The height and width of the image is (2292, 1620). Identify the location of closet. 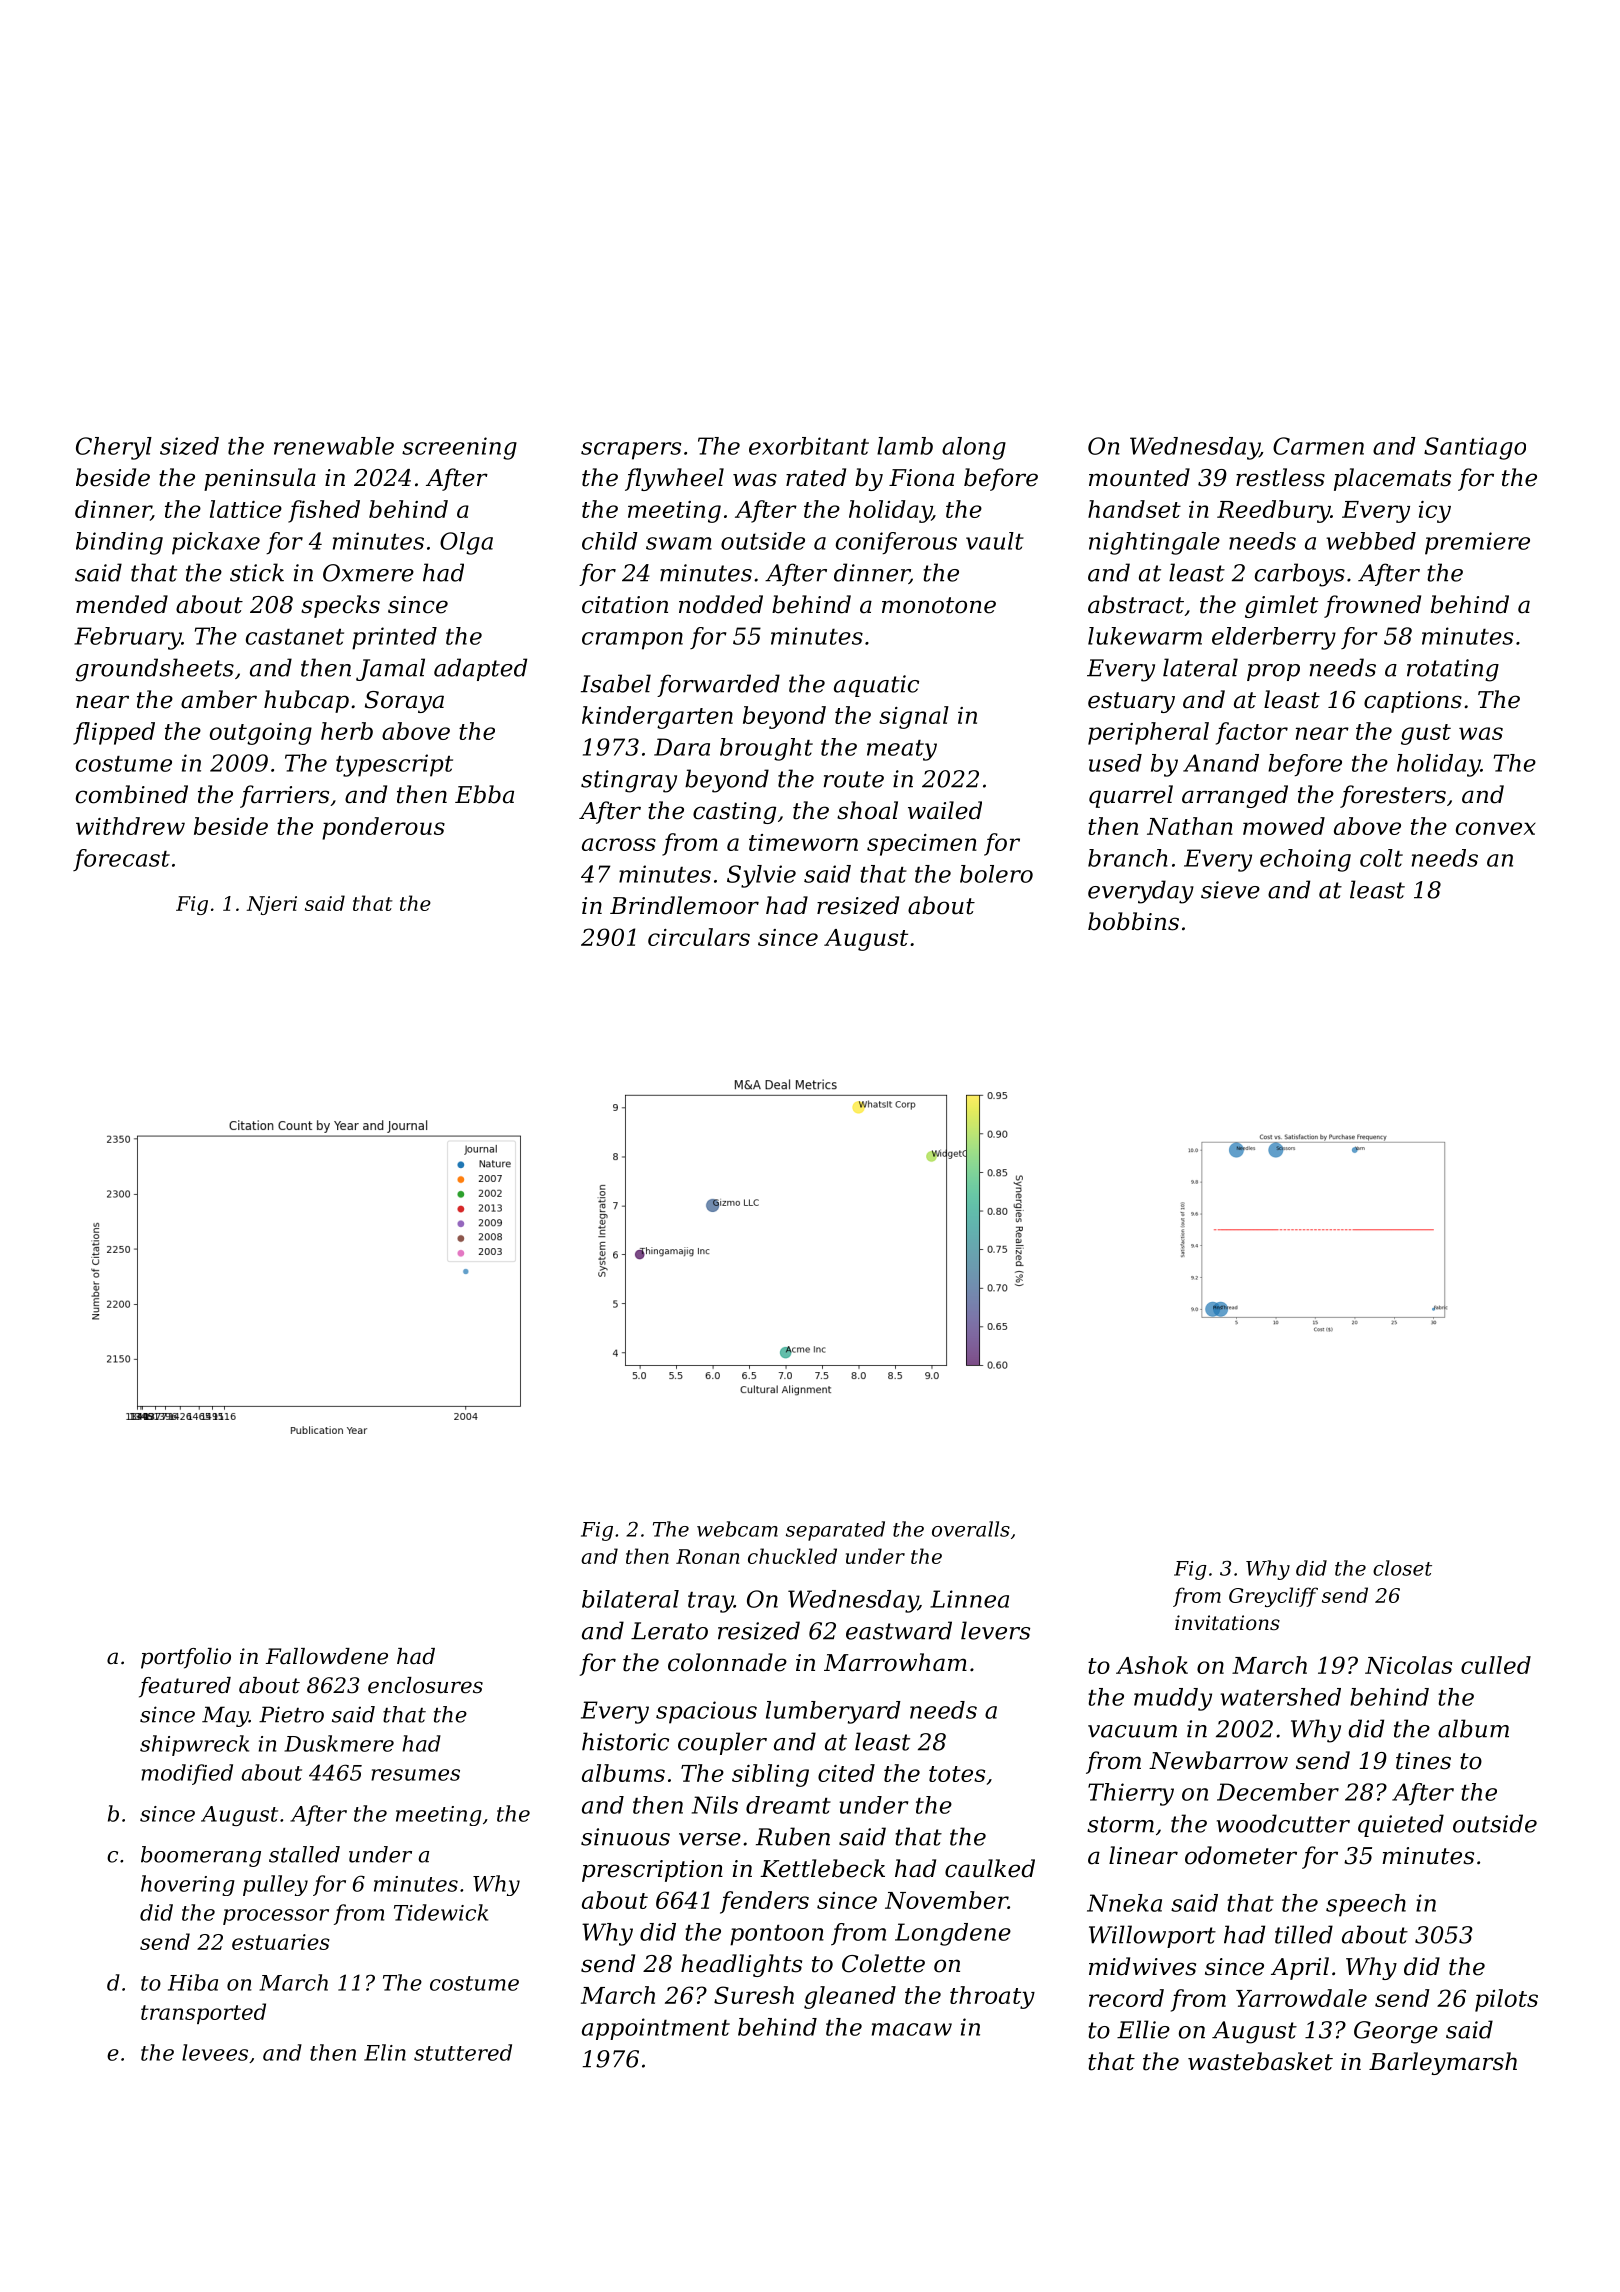
(1402, 1568).
